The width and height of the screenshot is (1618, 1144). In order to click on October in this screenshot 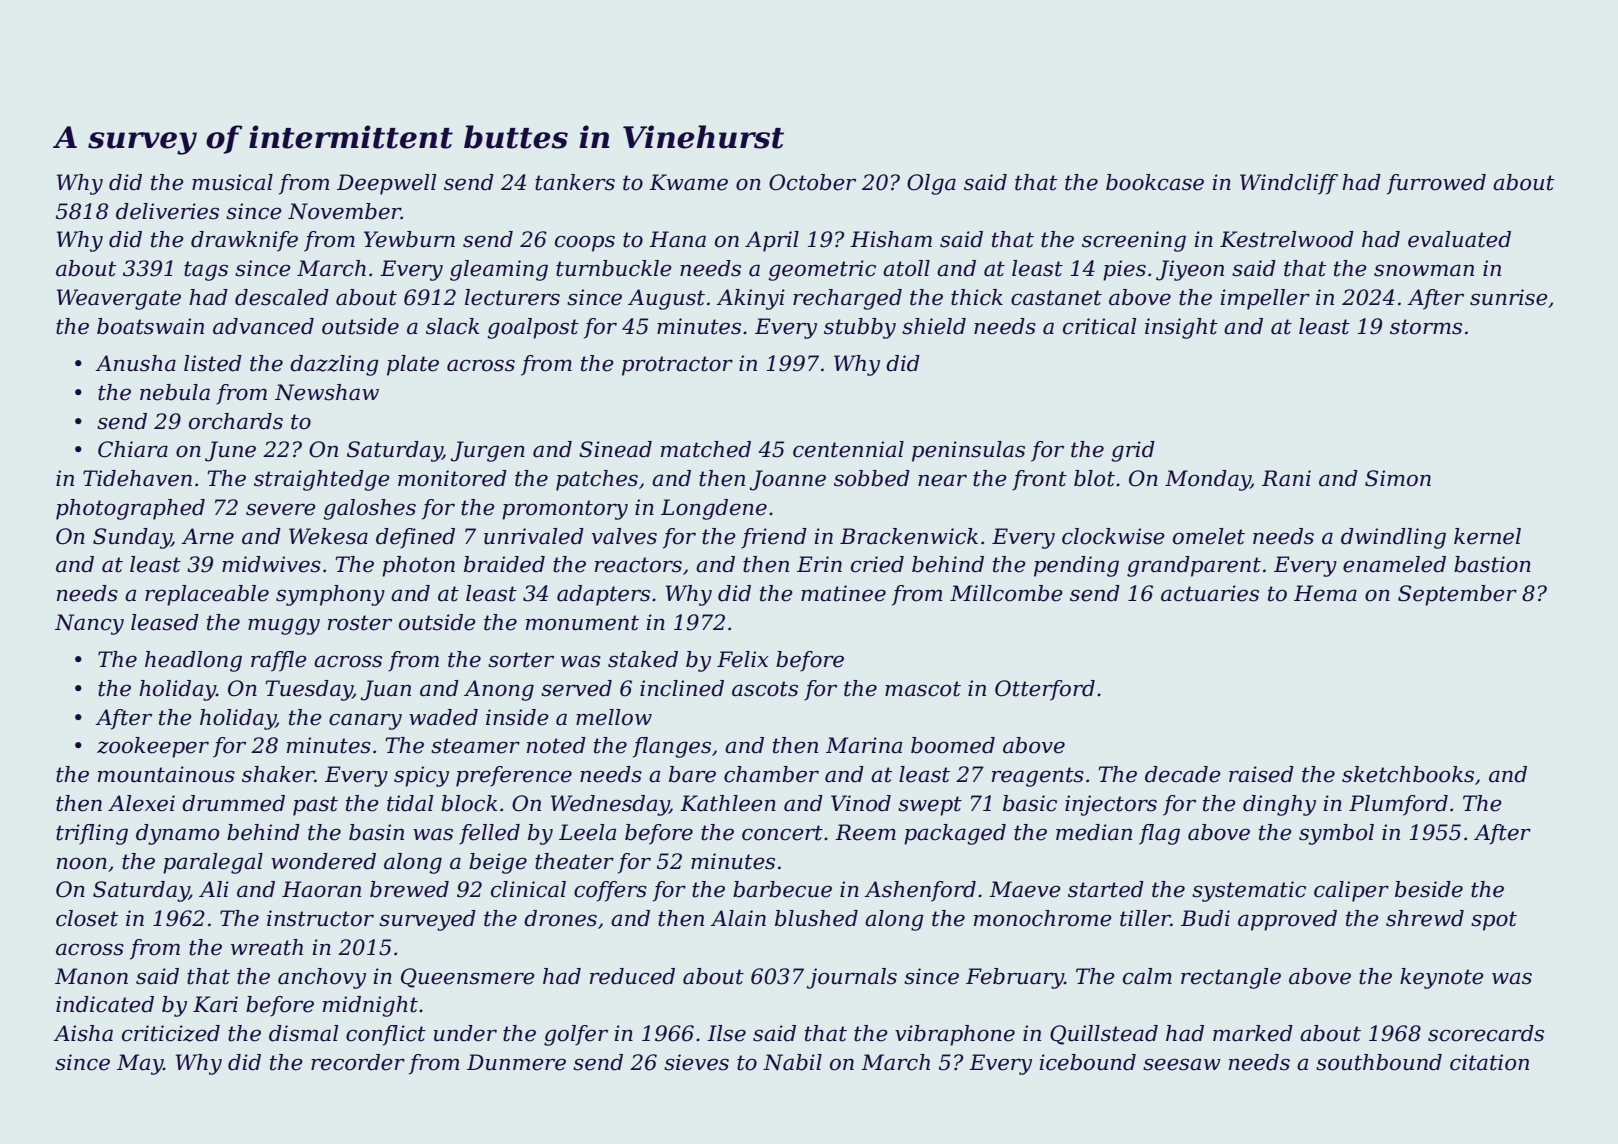, I will do `click(812, 182)`.
